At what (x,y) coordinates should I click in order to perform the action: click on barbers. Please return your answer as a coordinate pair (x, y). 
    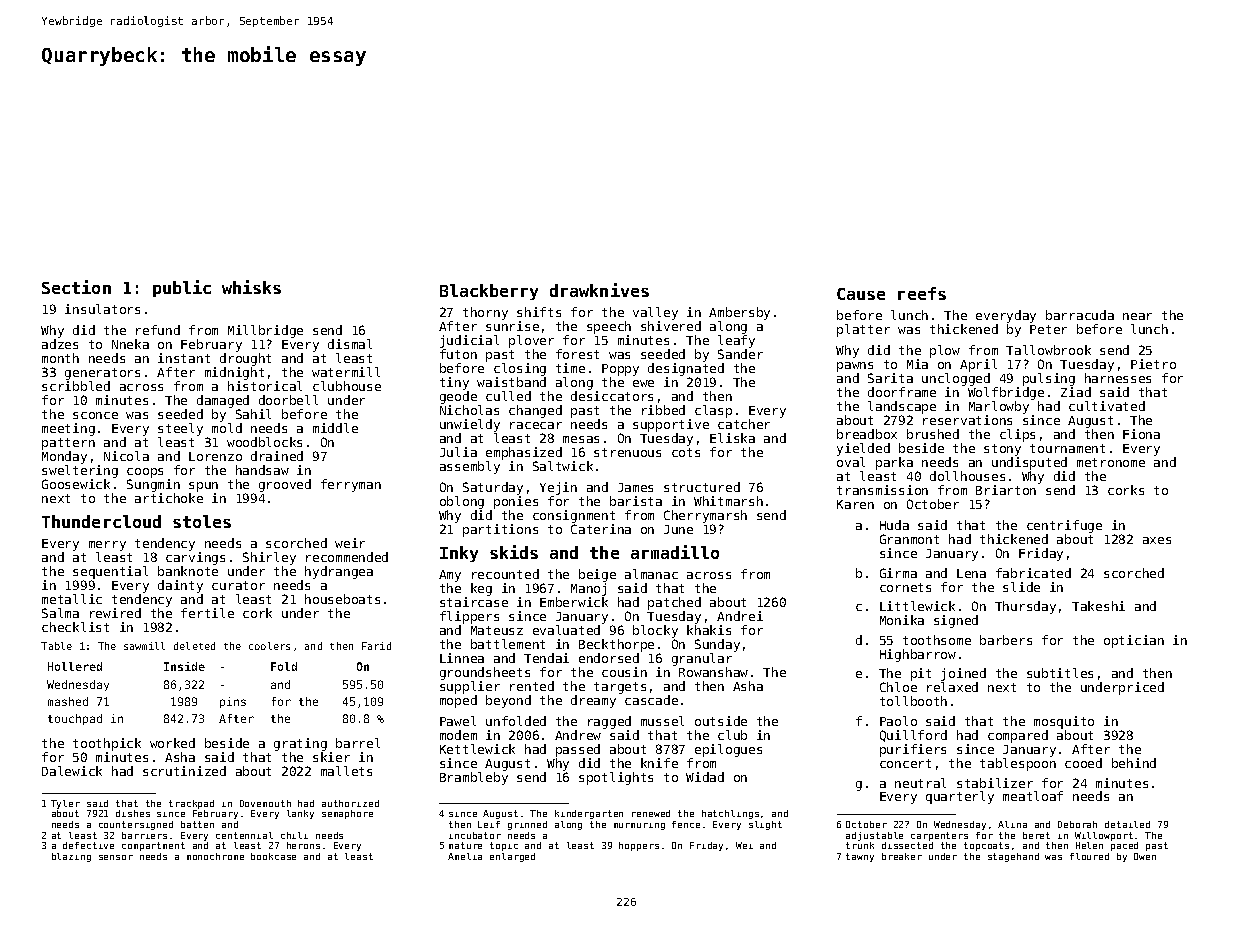
    Looking at the image, I should click on (1006, 640).
